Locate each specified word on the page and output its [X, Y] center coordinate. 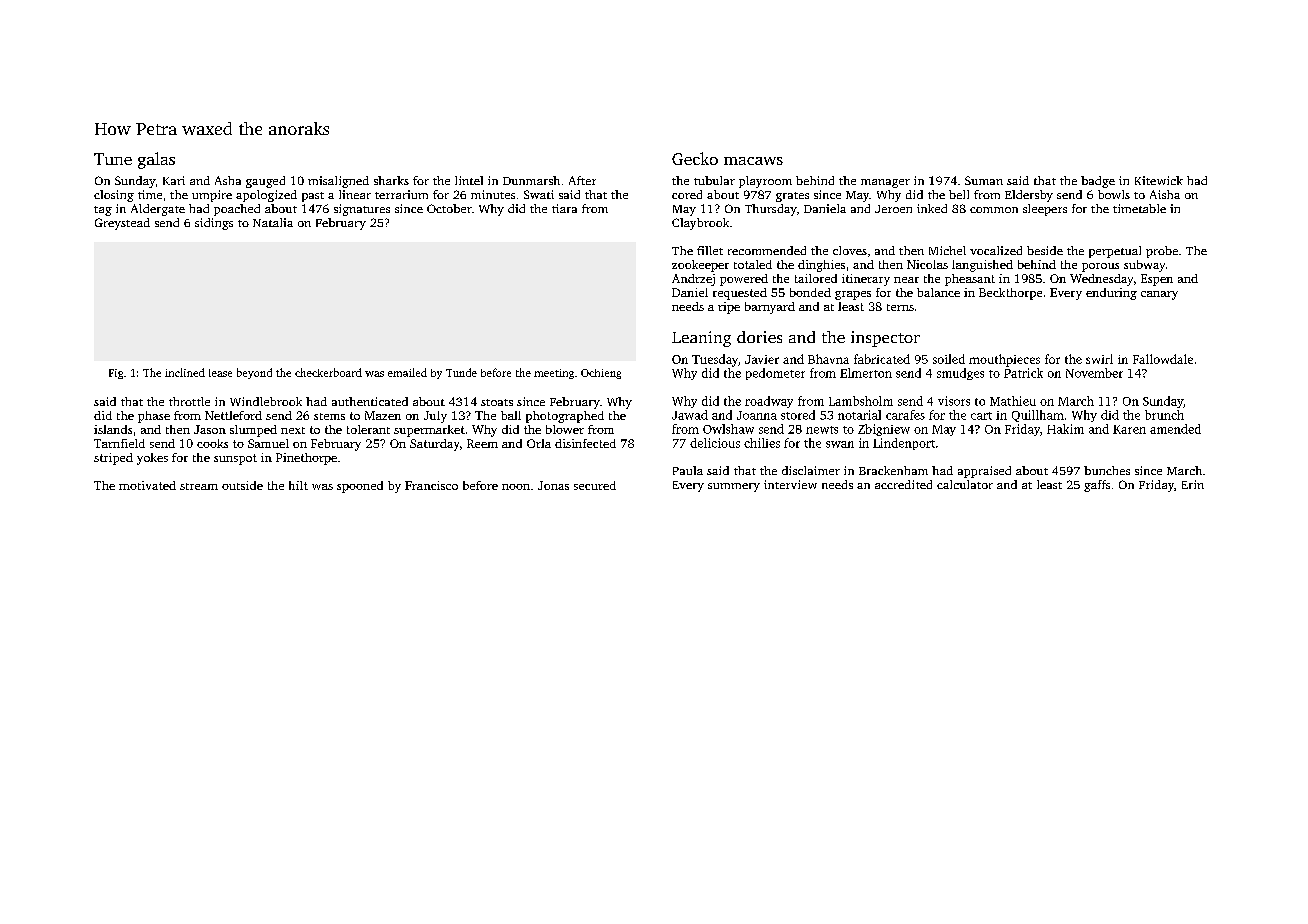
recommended [767, 250]
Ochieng [601, 374]
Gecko [695, 158]
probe [1162, 252]
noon [516, 487]
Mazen [383, 415]
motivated [147, 485]
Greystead [122, 224]
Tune [113, 159]
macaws [753, 161]
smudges [960, 374]
